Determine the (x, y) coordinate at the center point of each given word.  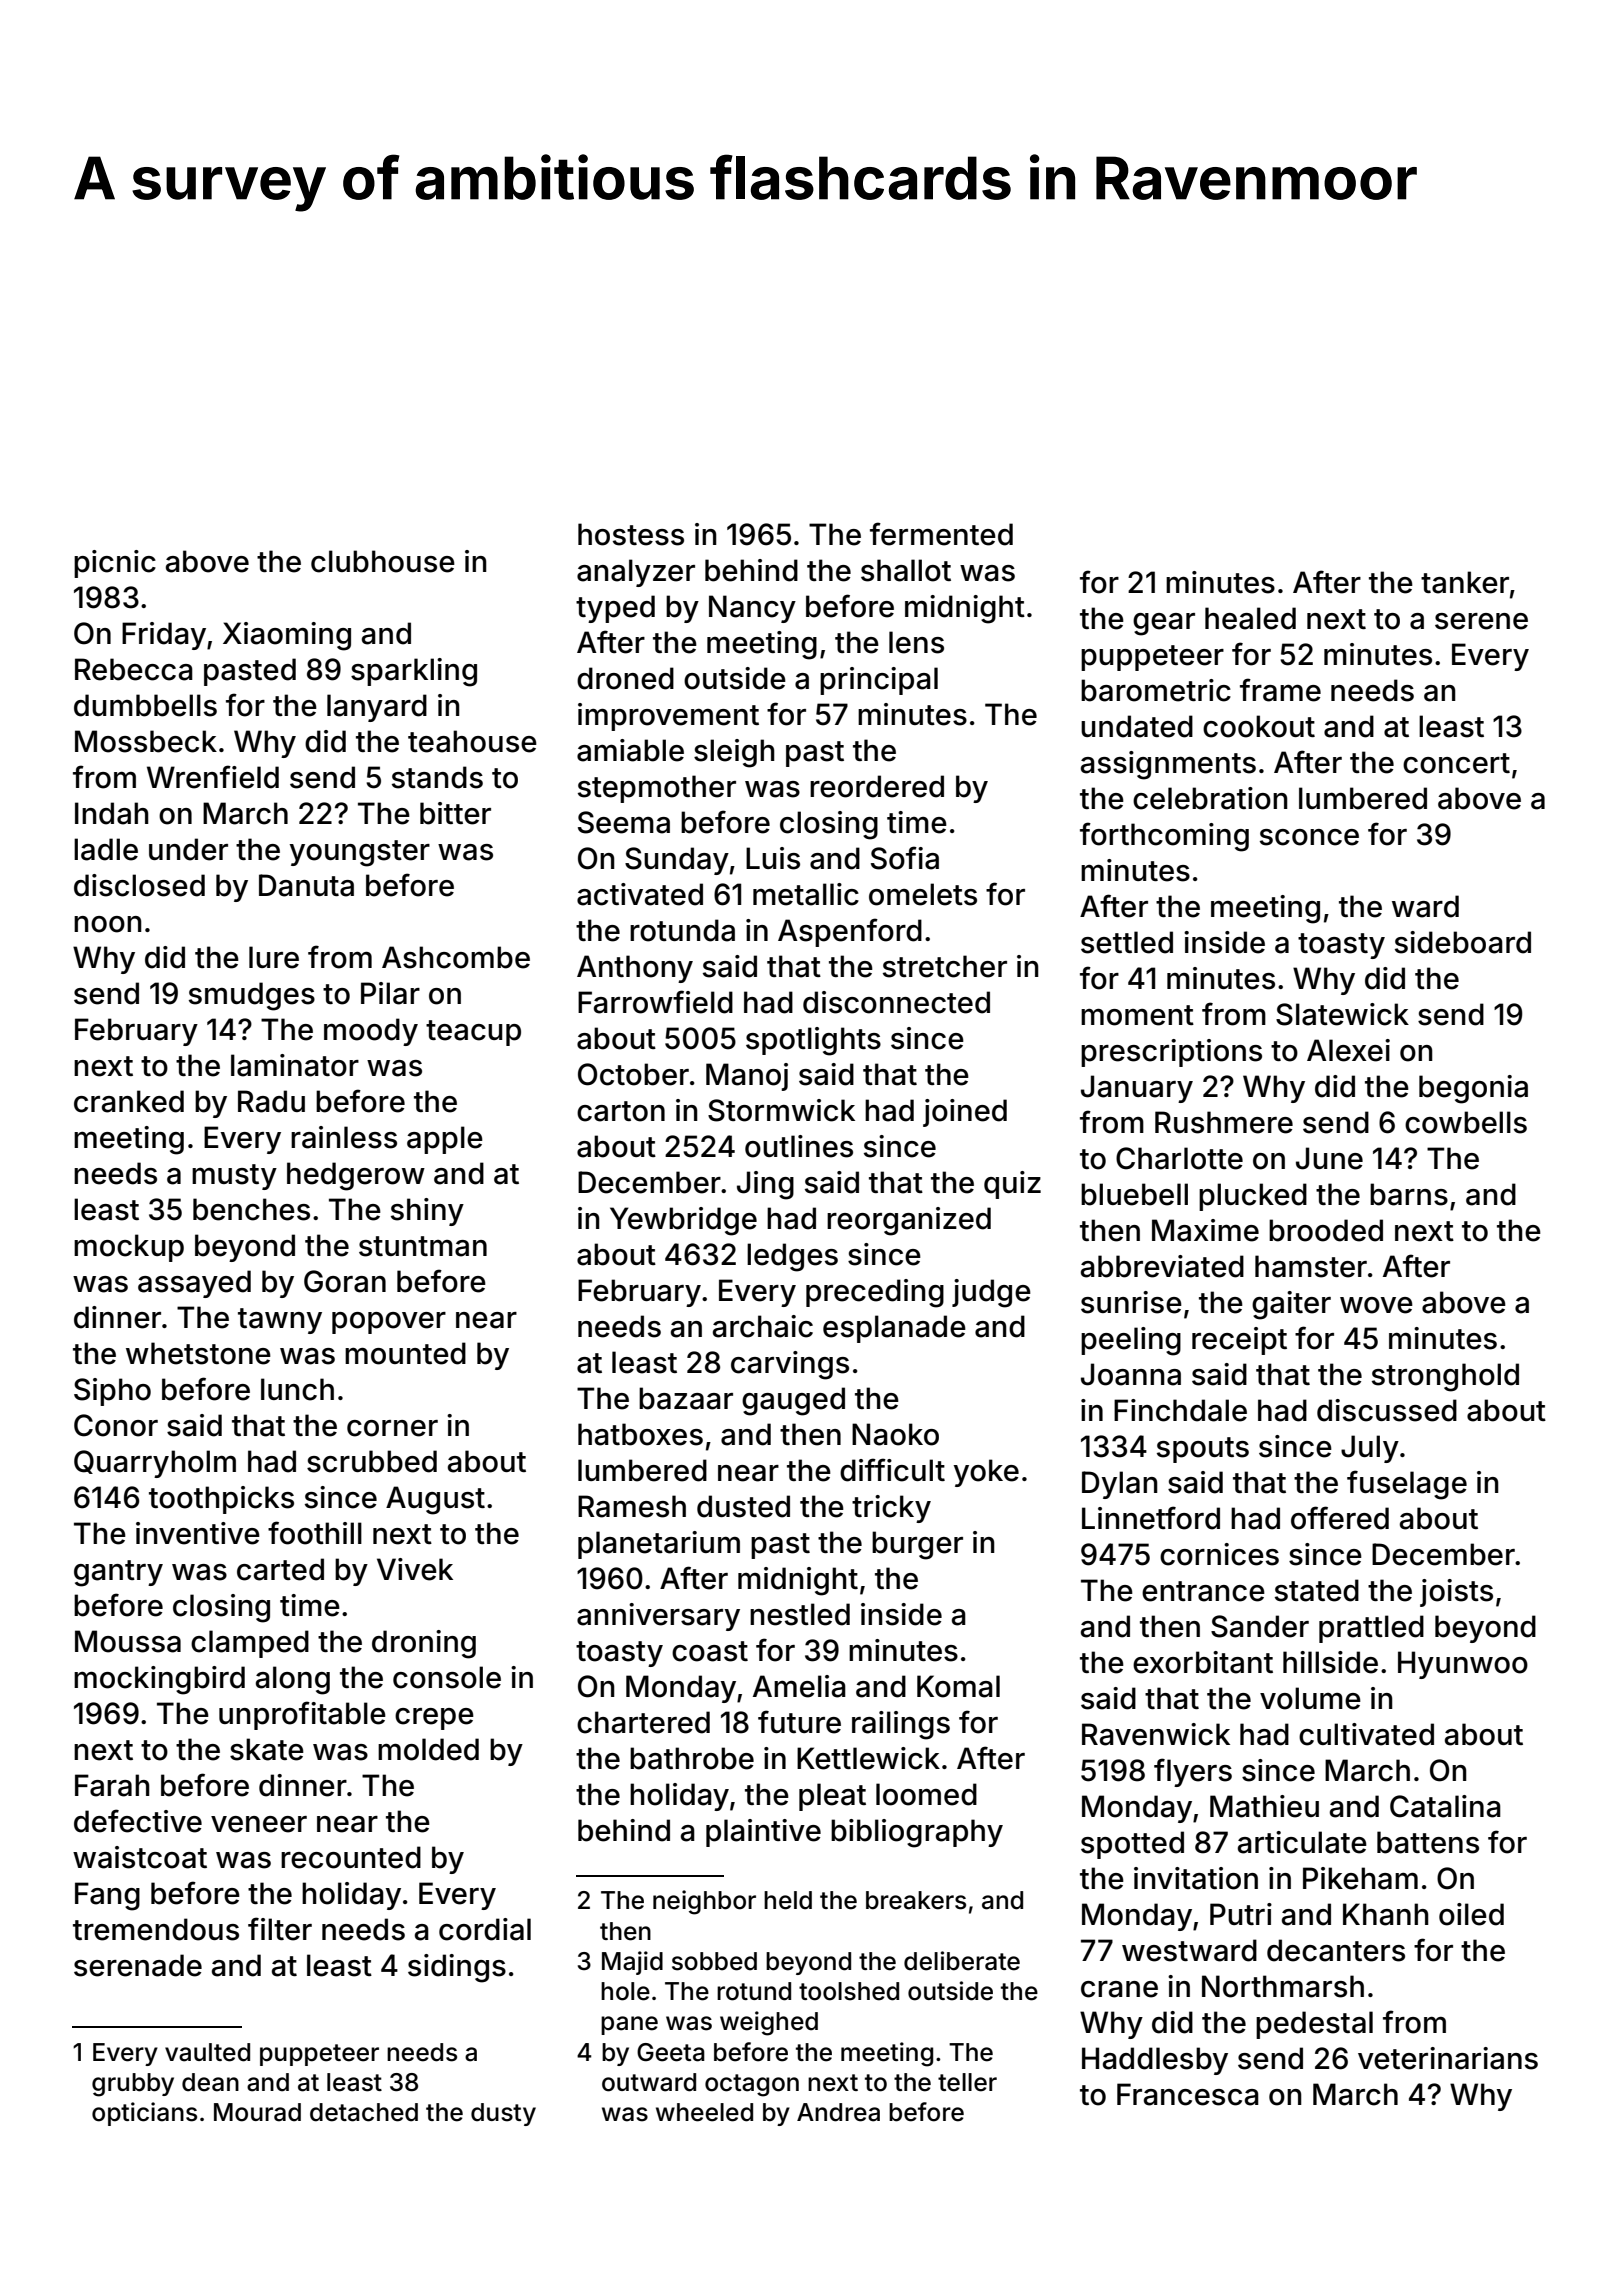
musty (234, 1177)
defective (138, 1821)
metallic (806, 894)
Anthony (635, 969)
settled (1127, 942)
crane (1119, 1989)
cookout (1259, 726)
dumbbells (145, 705)
